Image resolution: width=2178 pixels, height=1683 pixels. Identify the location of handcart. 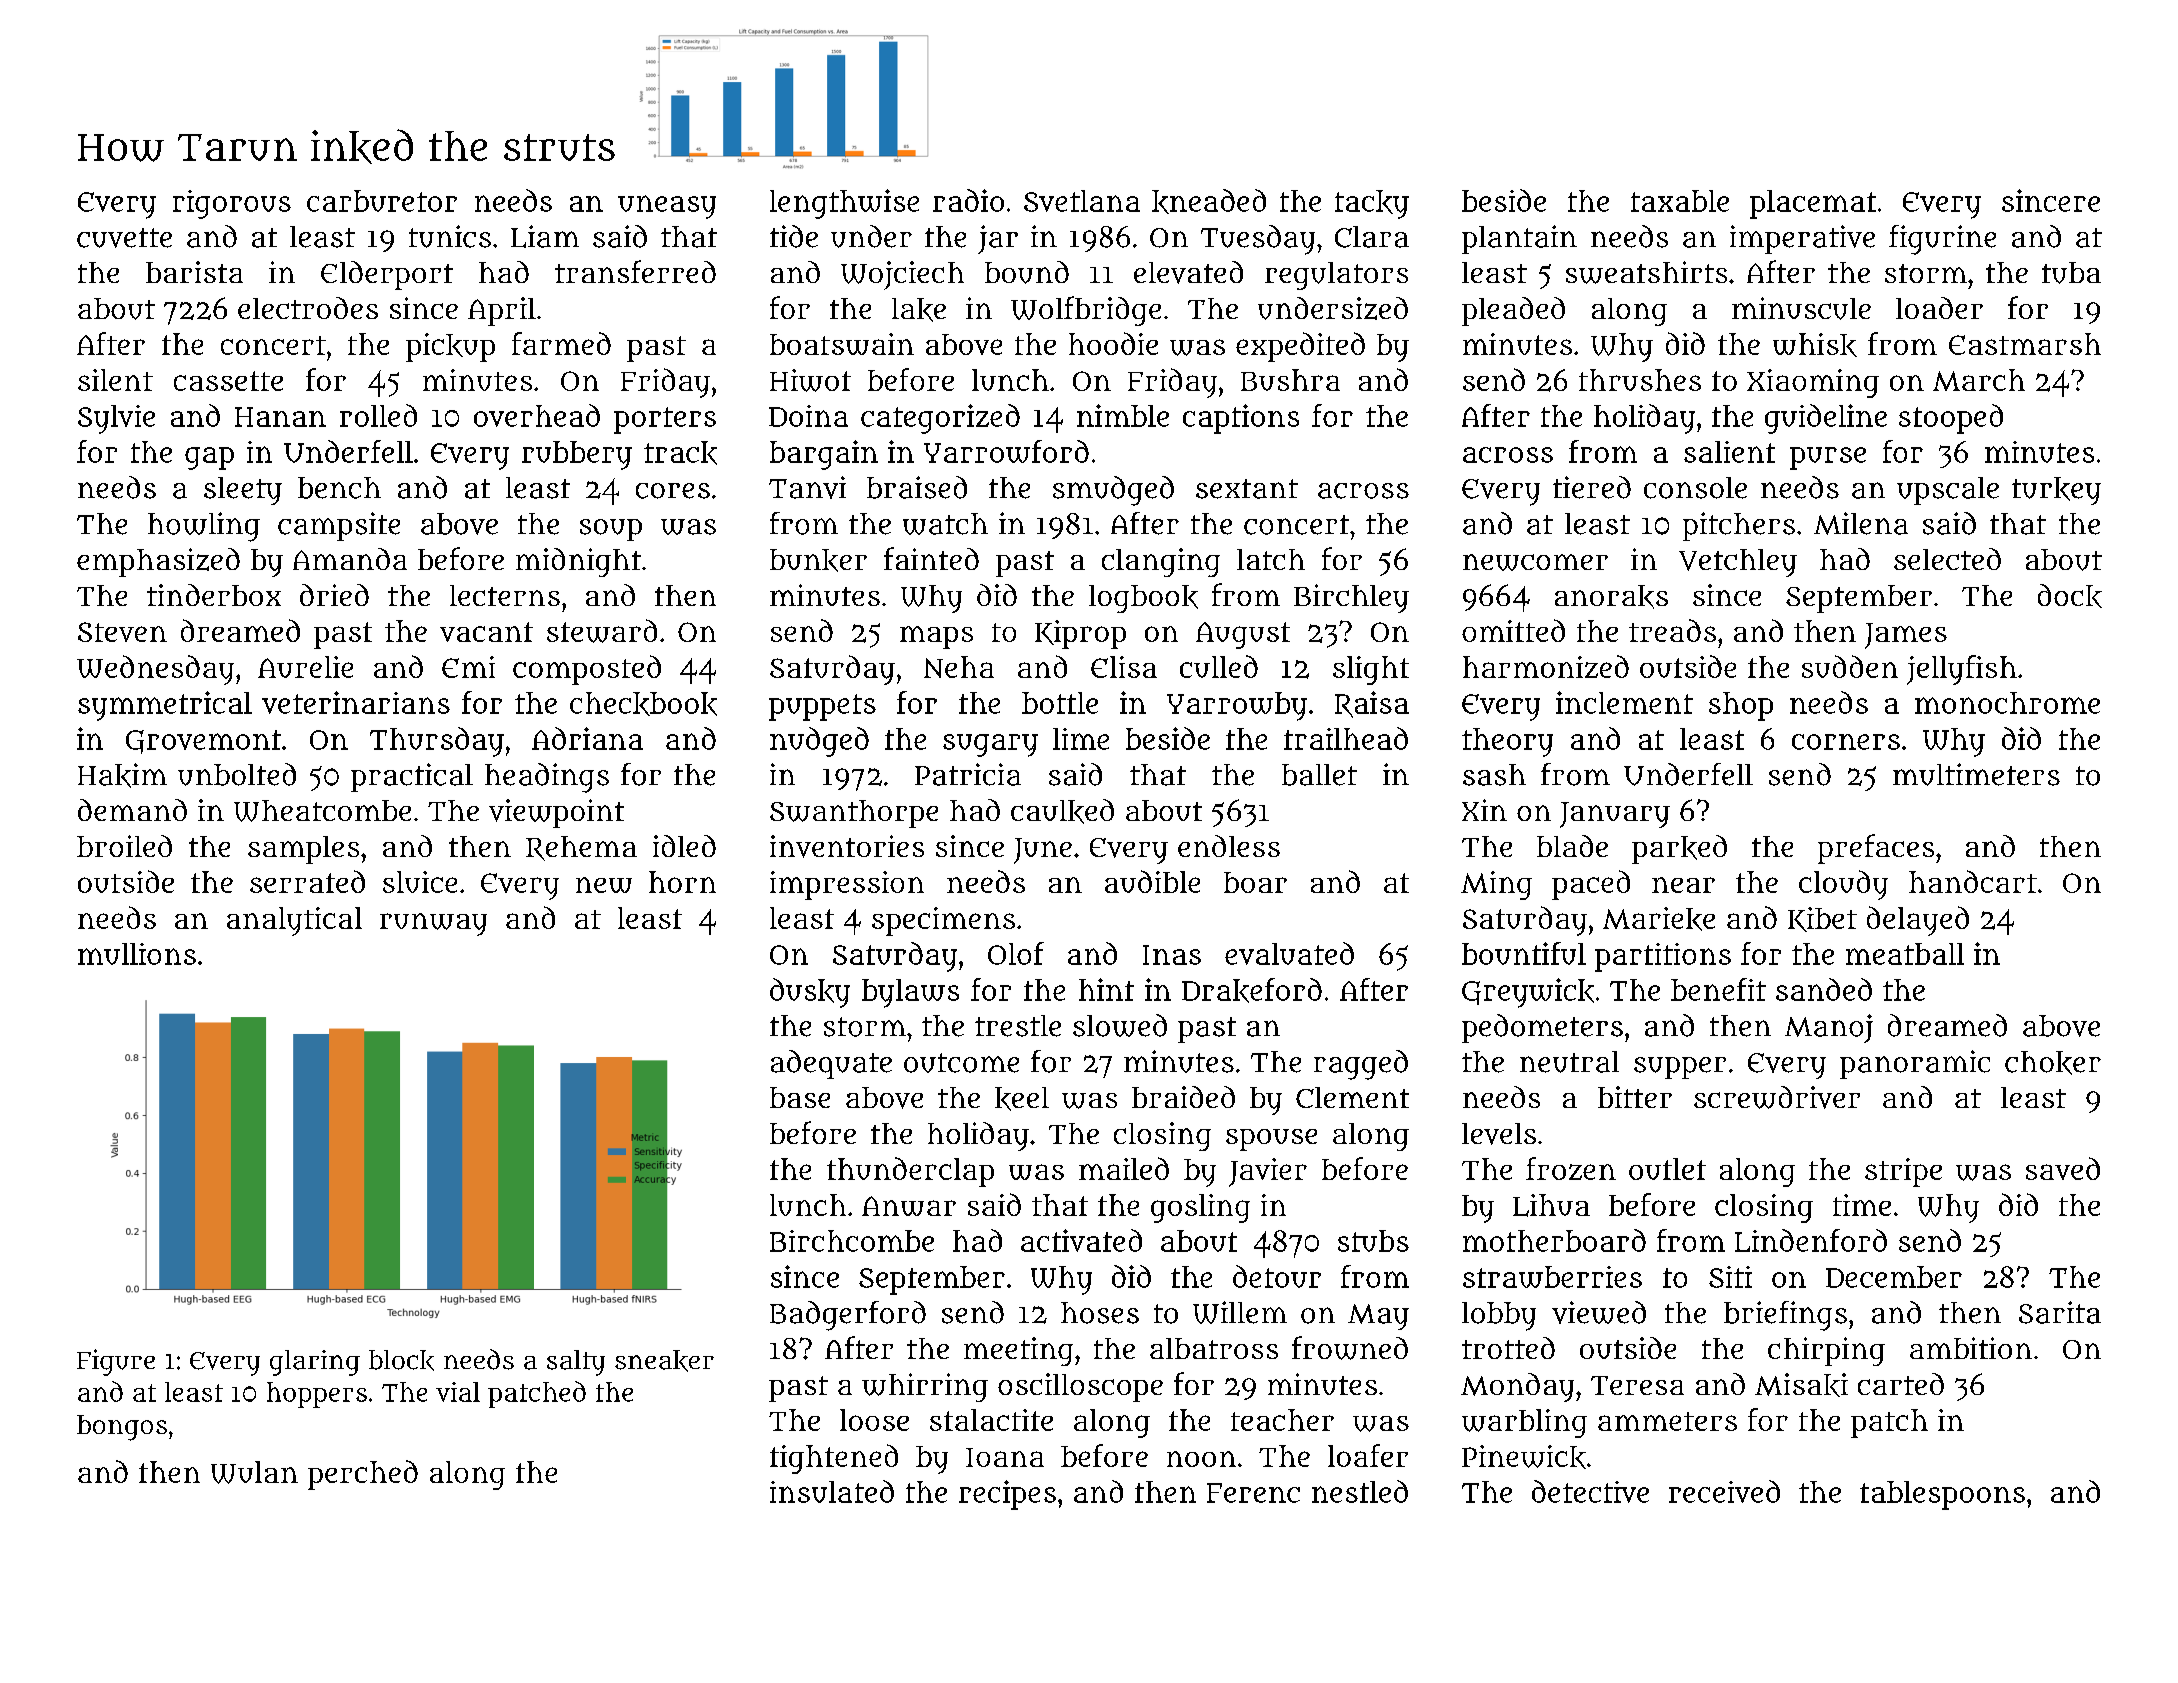
(1973, 881).
